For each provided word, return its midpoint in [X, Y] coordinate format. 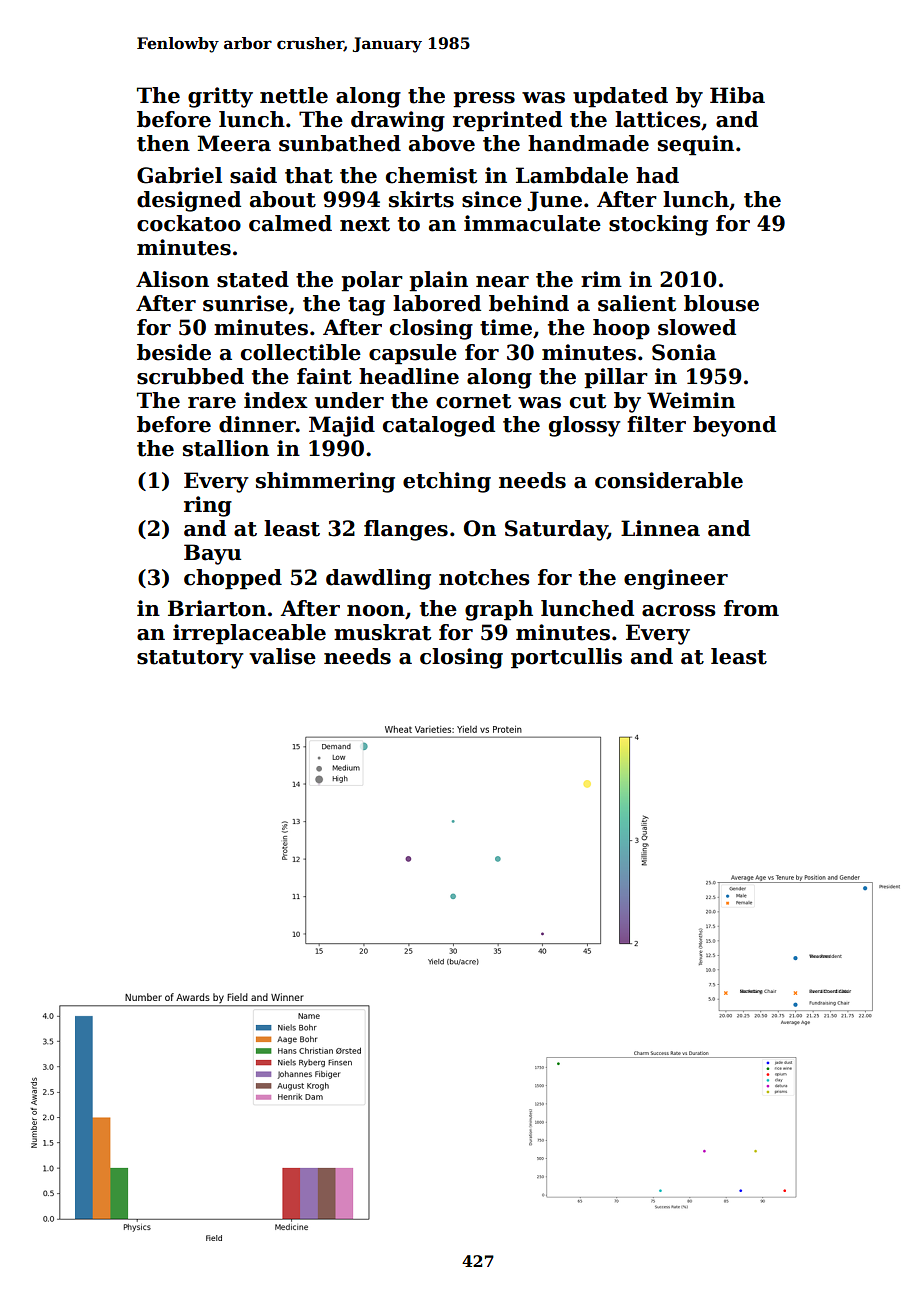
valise [282, 656]
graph [499, 610]
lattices [658, 119]
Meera [234, 143]
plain [438, 281]
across [679, 611]
